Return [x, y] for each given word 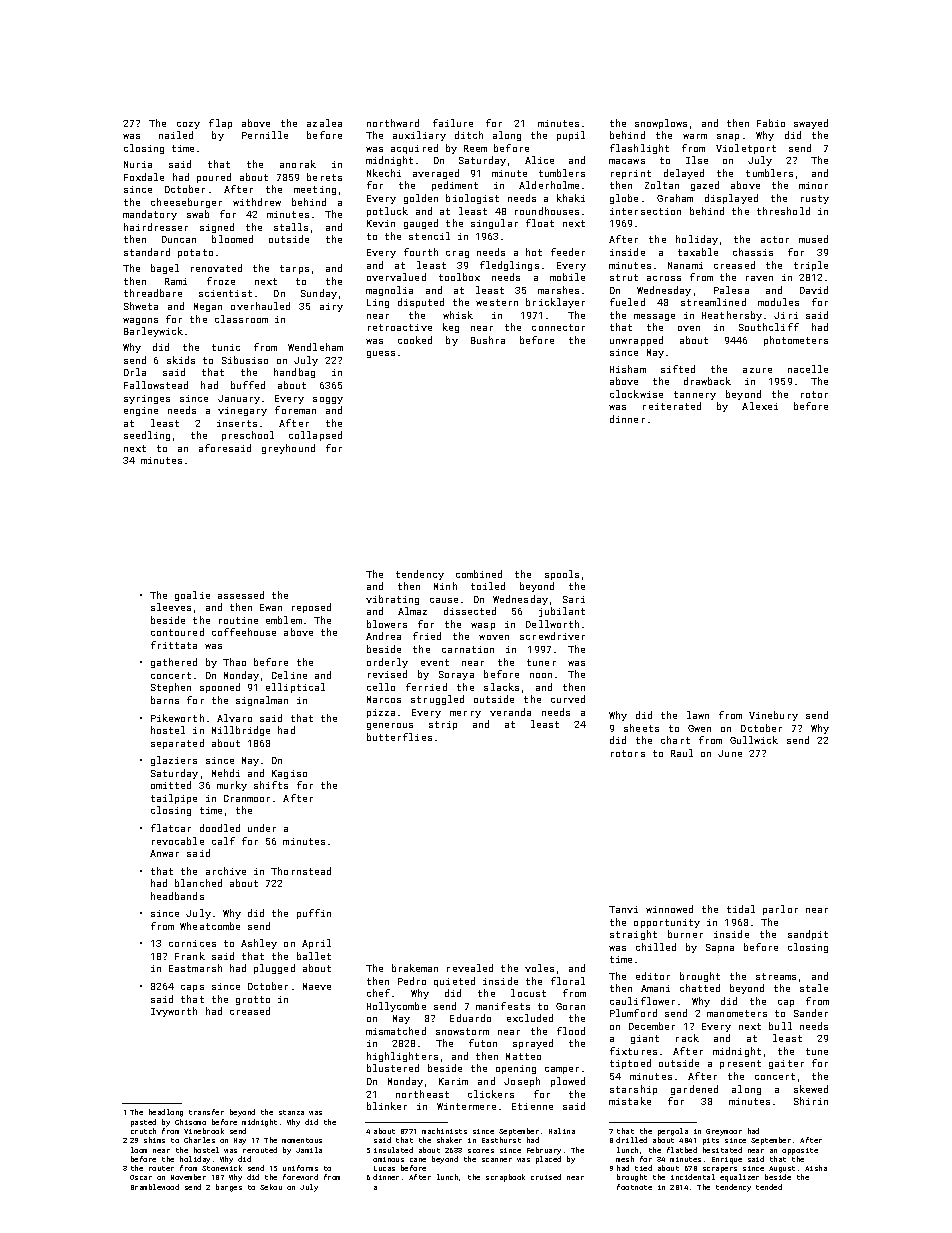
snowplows [661, 124]
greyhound [288, 449]
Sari [574, 599]
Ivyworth [174, 1012]
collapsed [315, 436]
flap [220, 124]
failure [453, 123]
